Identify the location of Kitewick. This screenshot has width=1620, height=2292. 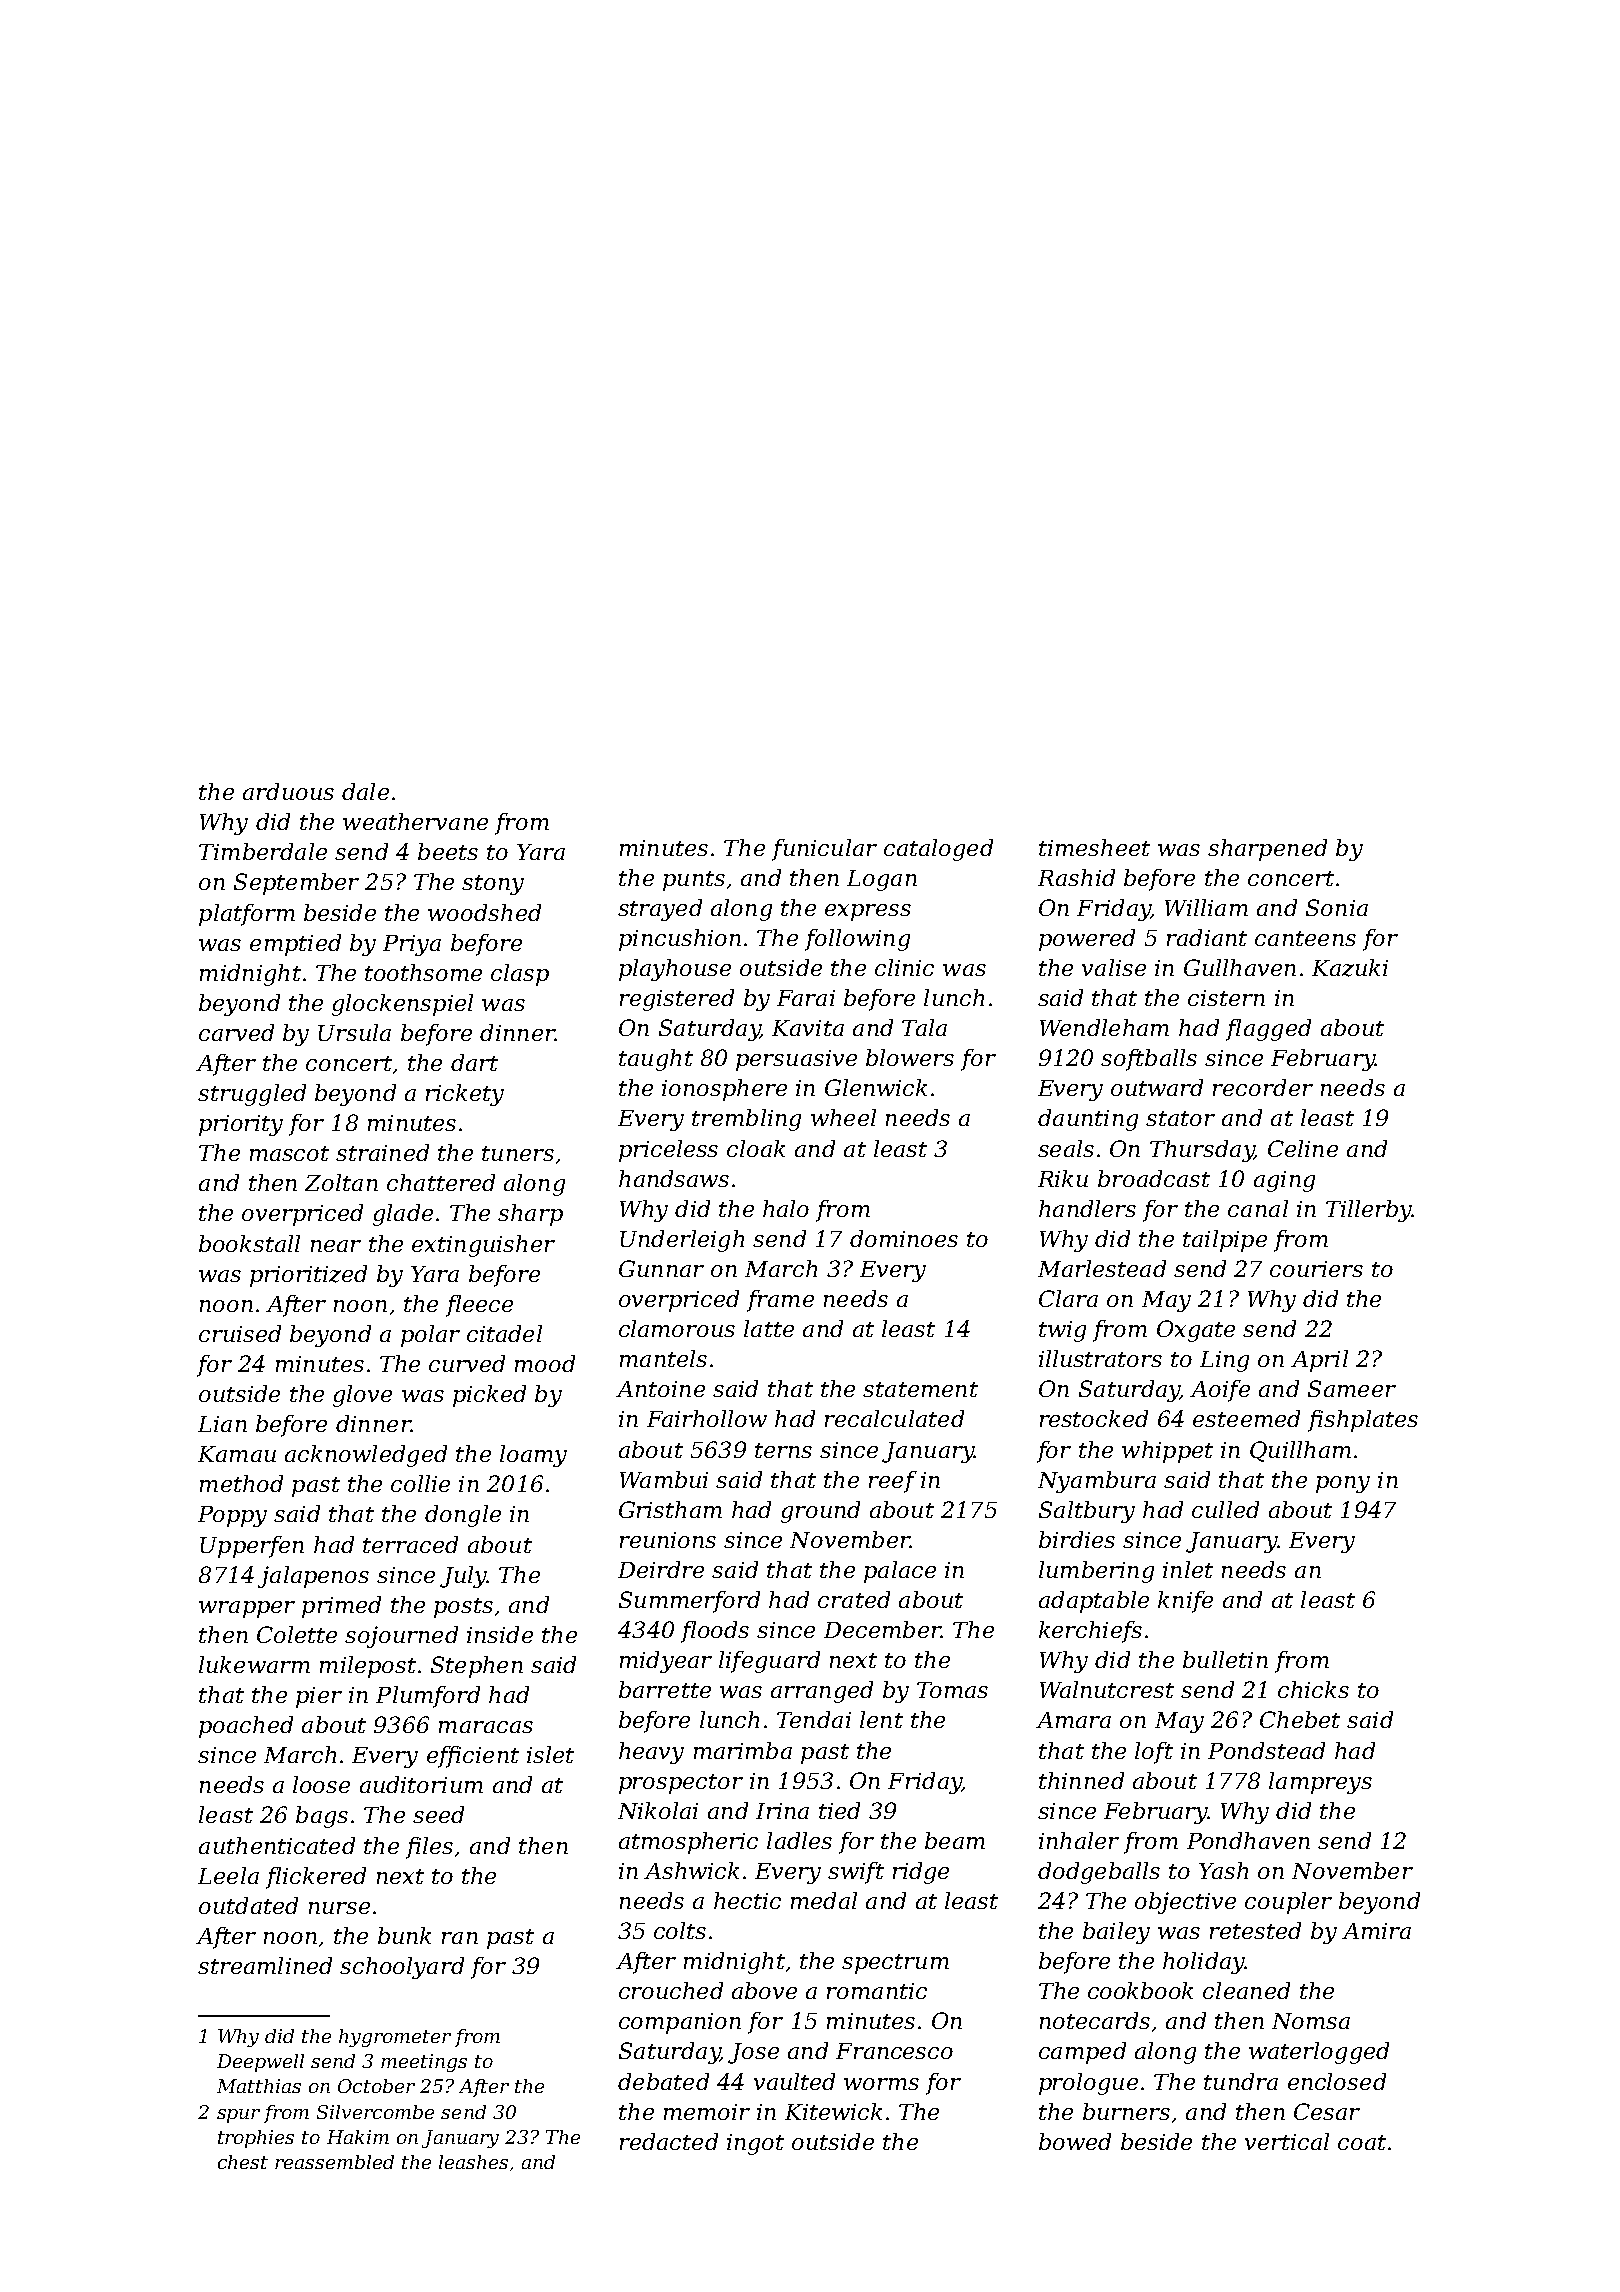
(833, 2111).
